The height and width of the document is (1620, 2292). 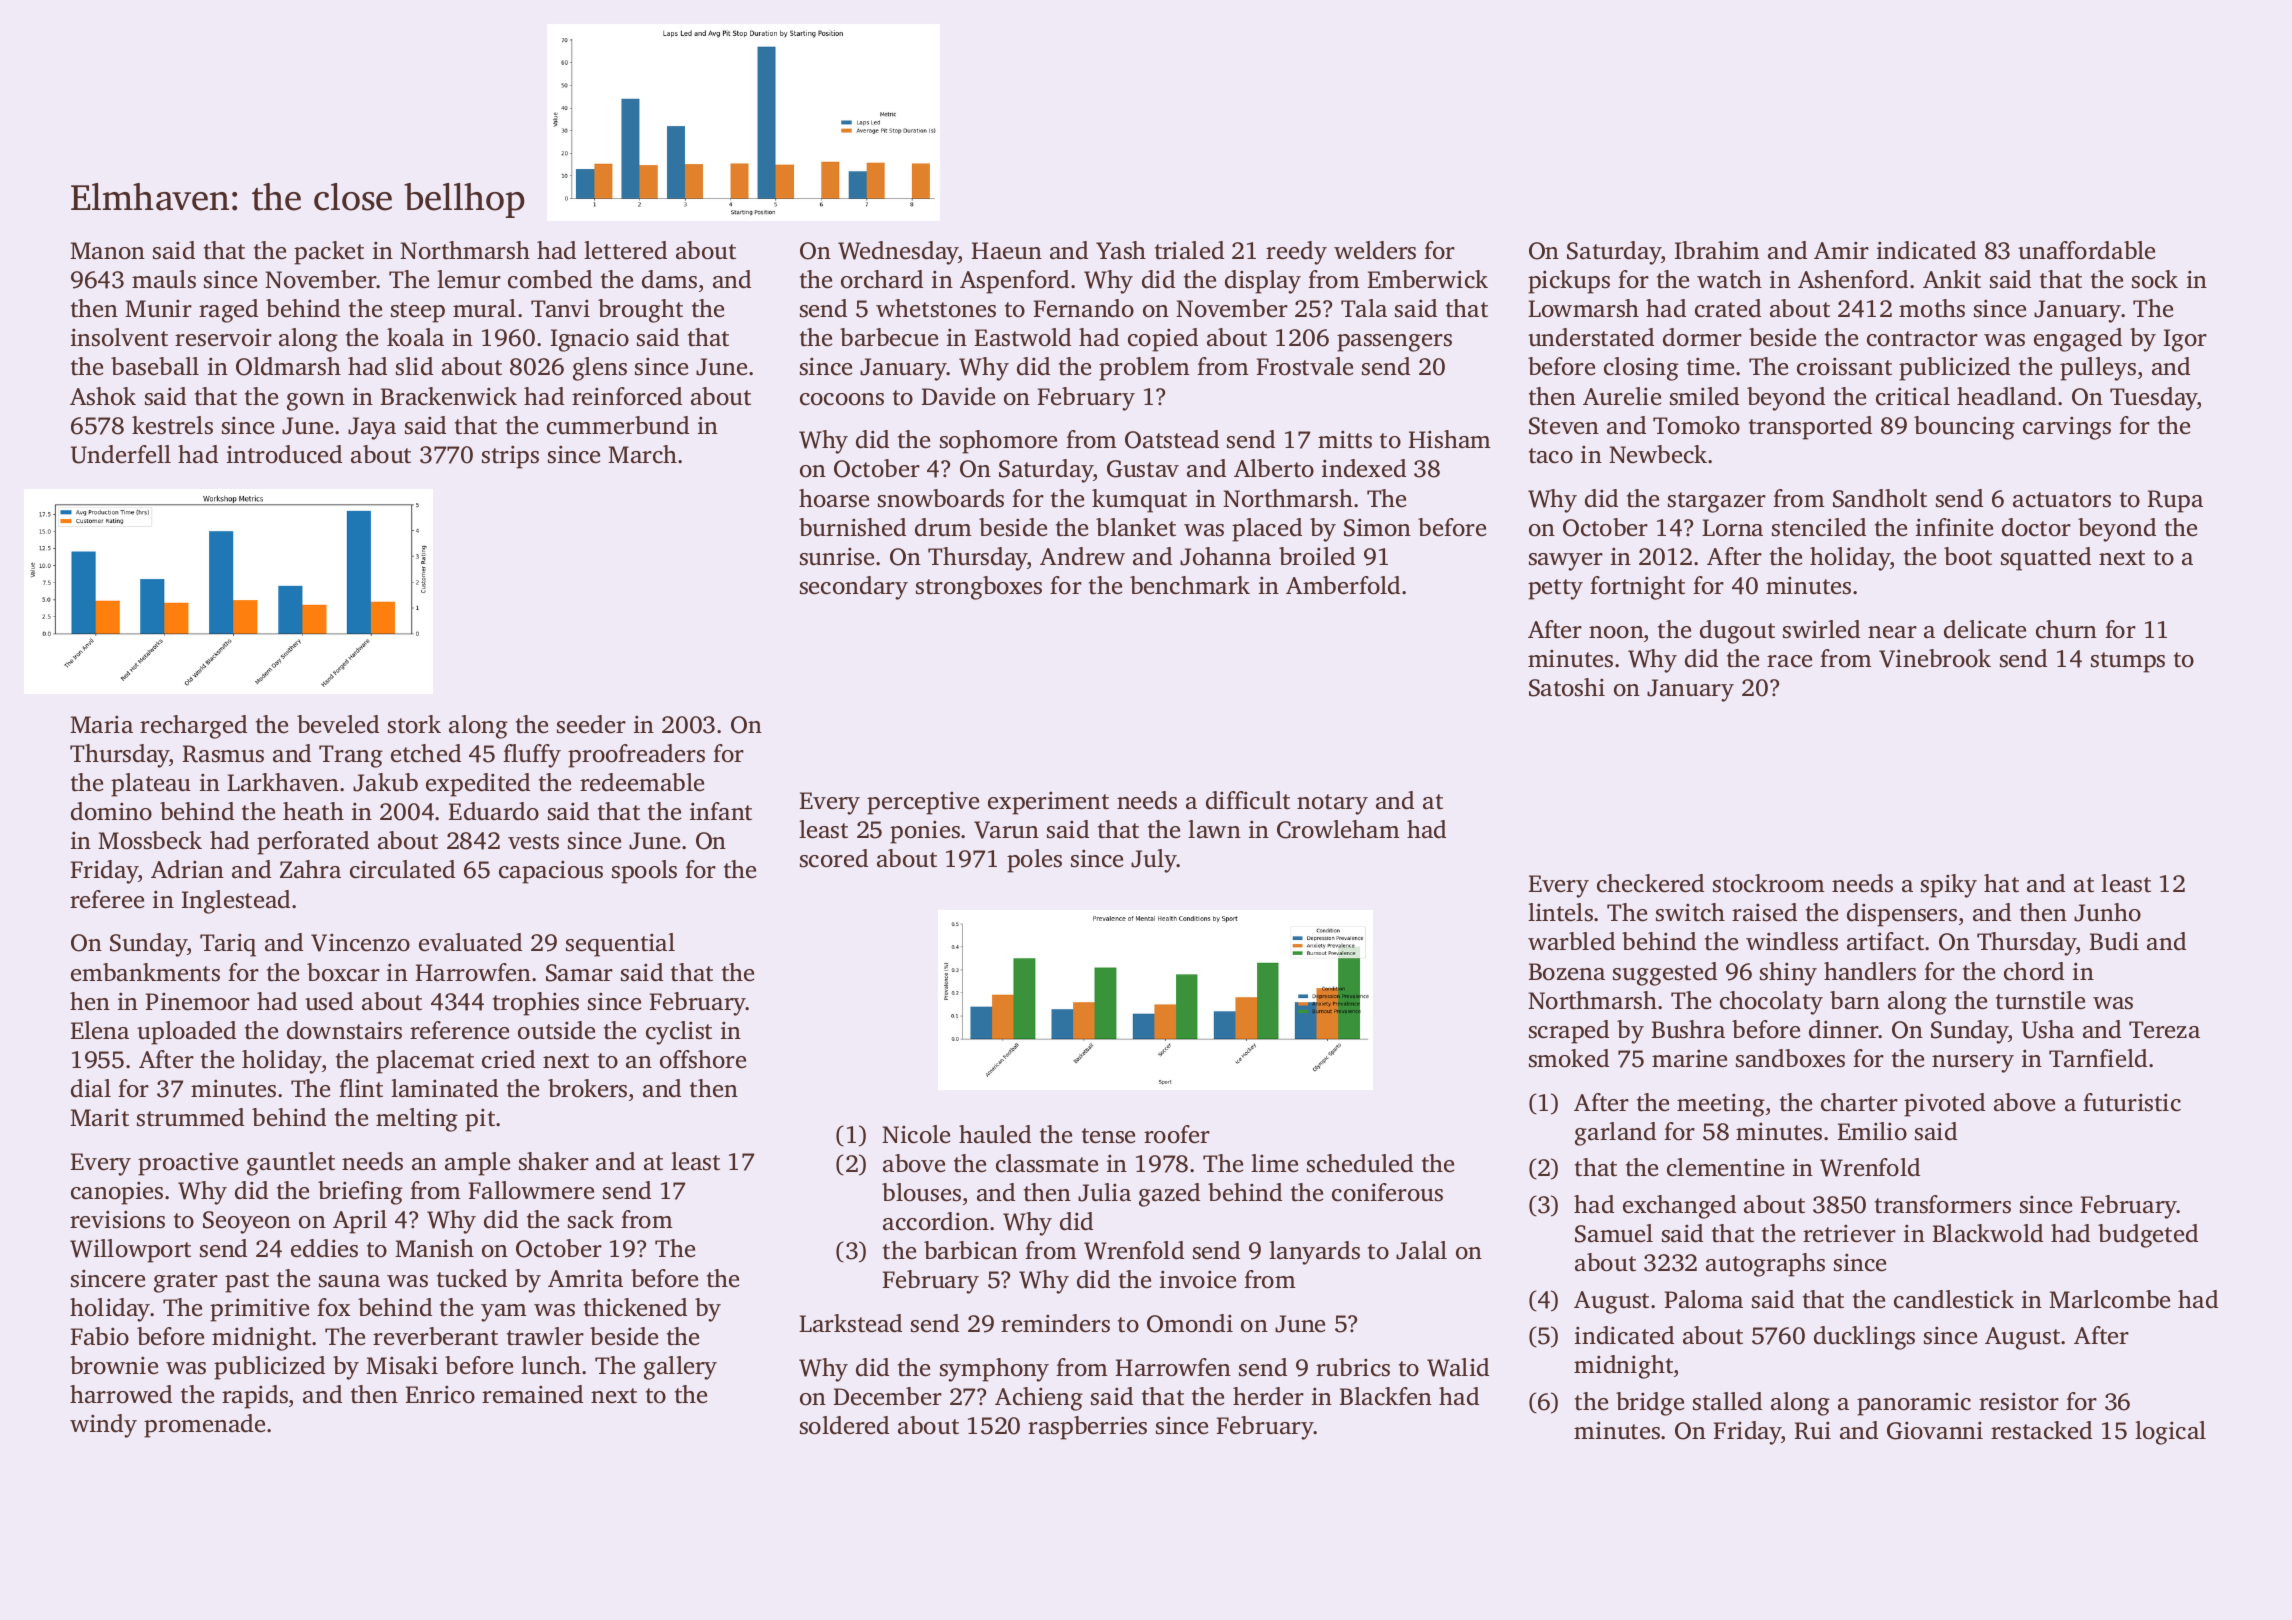 I want to click on beveled, so click(x=338, y=724).
